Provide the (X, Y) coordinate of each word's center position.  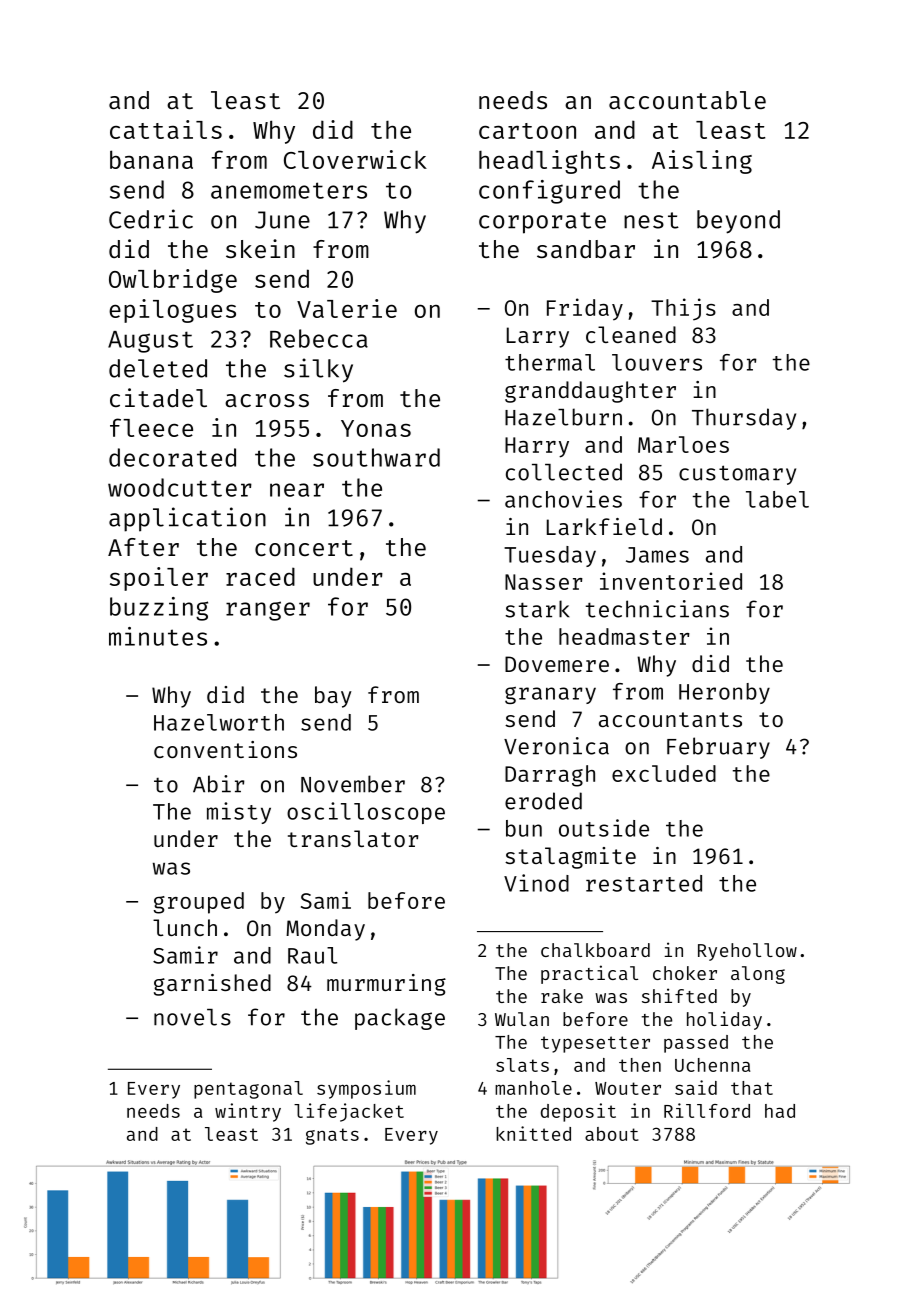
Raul (312, 955)
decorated (172, 457)
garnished (212, 985)
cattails (166, 129)
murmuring (386, 985)
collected (564, 472)
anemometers (289, 190)
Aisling (702, 162)
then (640, 1065)
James (657, 555)
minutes (158, 636)
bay (333, 697)
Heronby (724, 693)
